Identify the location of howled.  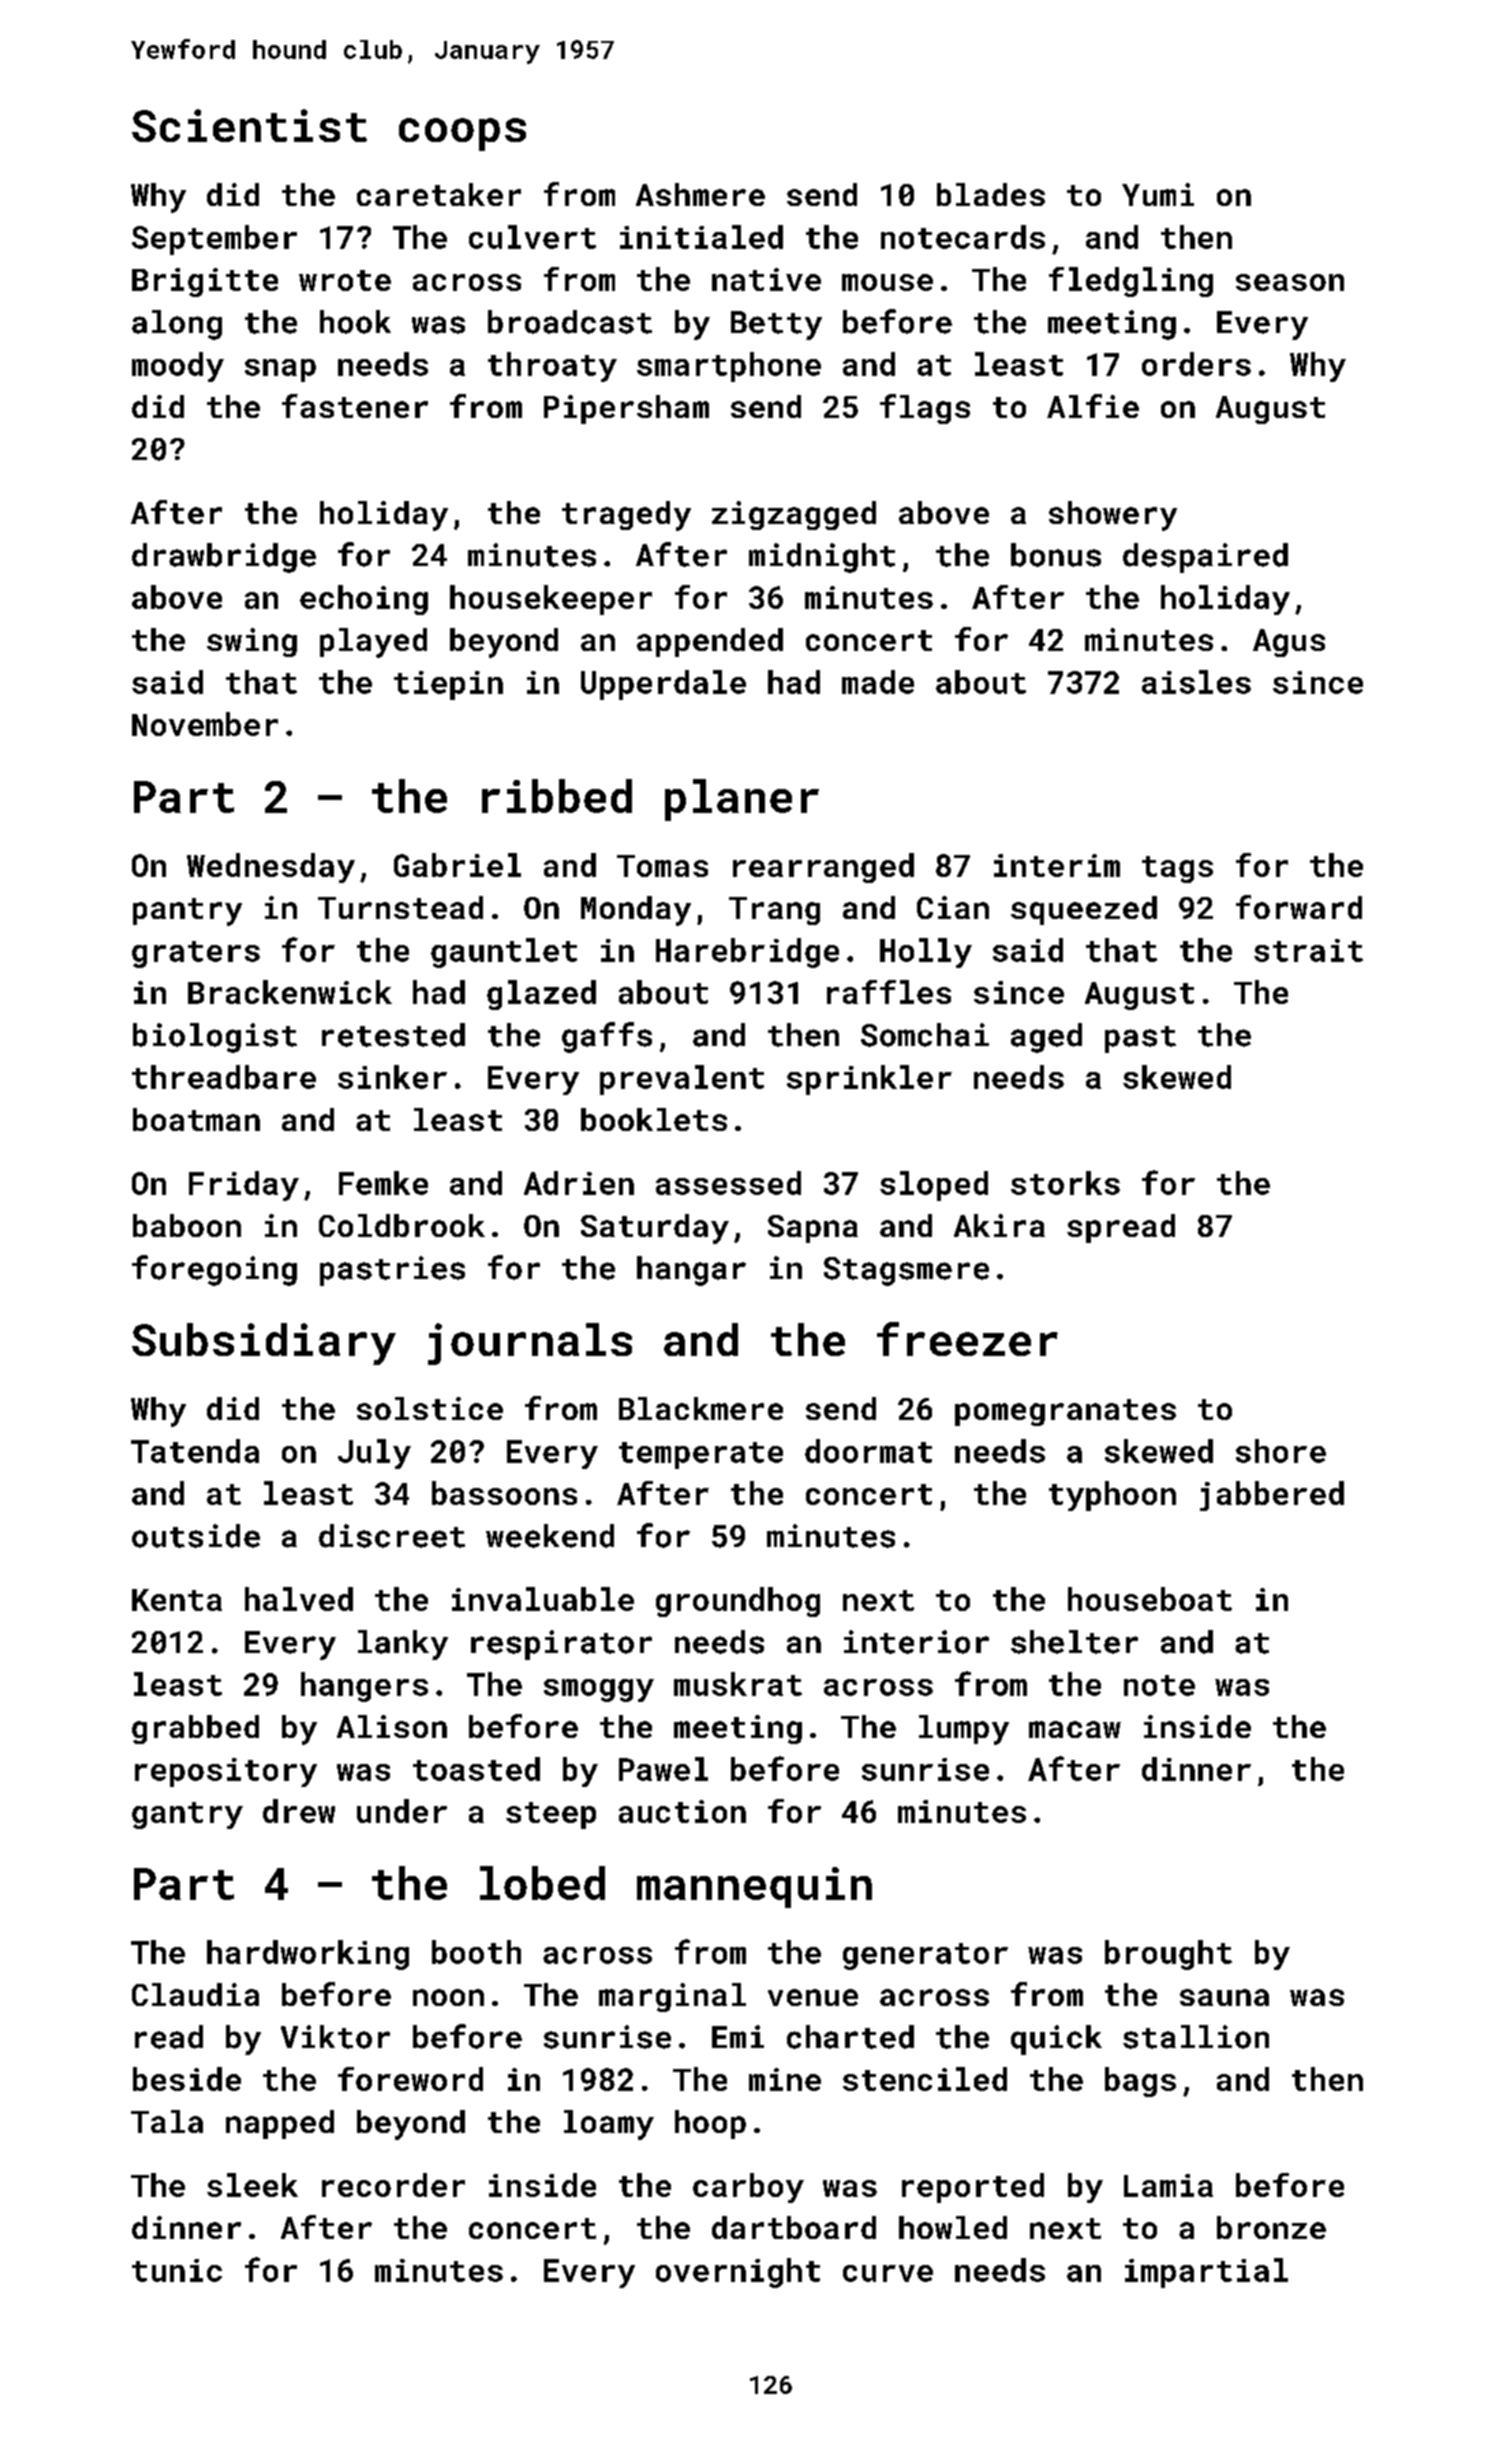
(953, 2227).
